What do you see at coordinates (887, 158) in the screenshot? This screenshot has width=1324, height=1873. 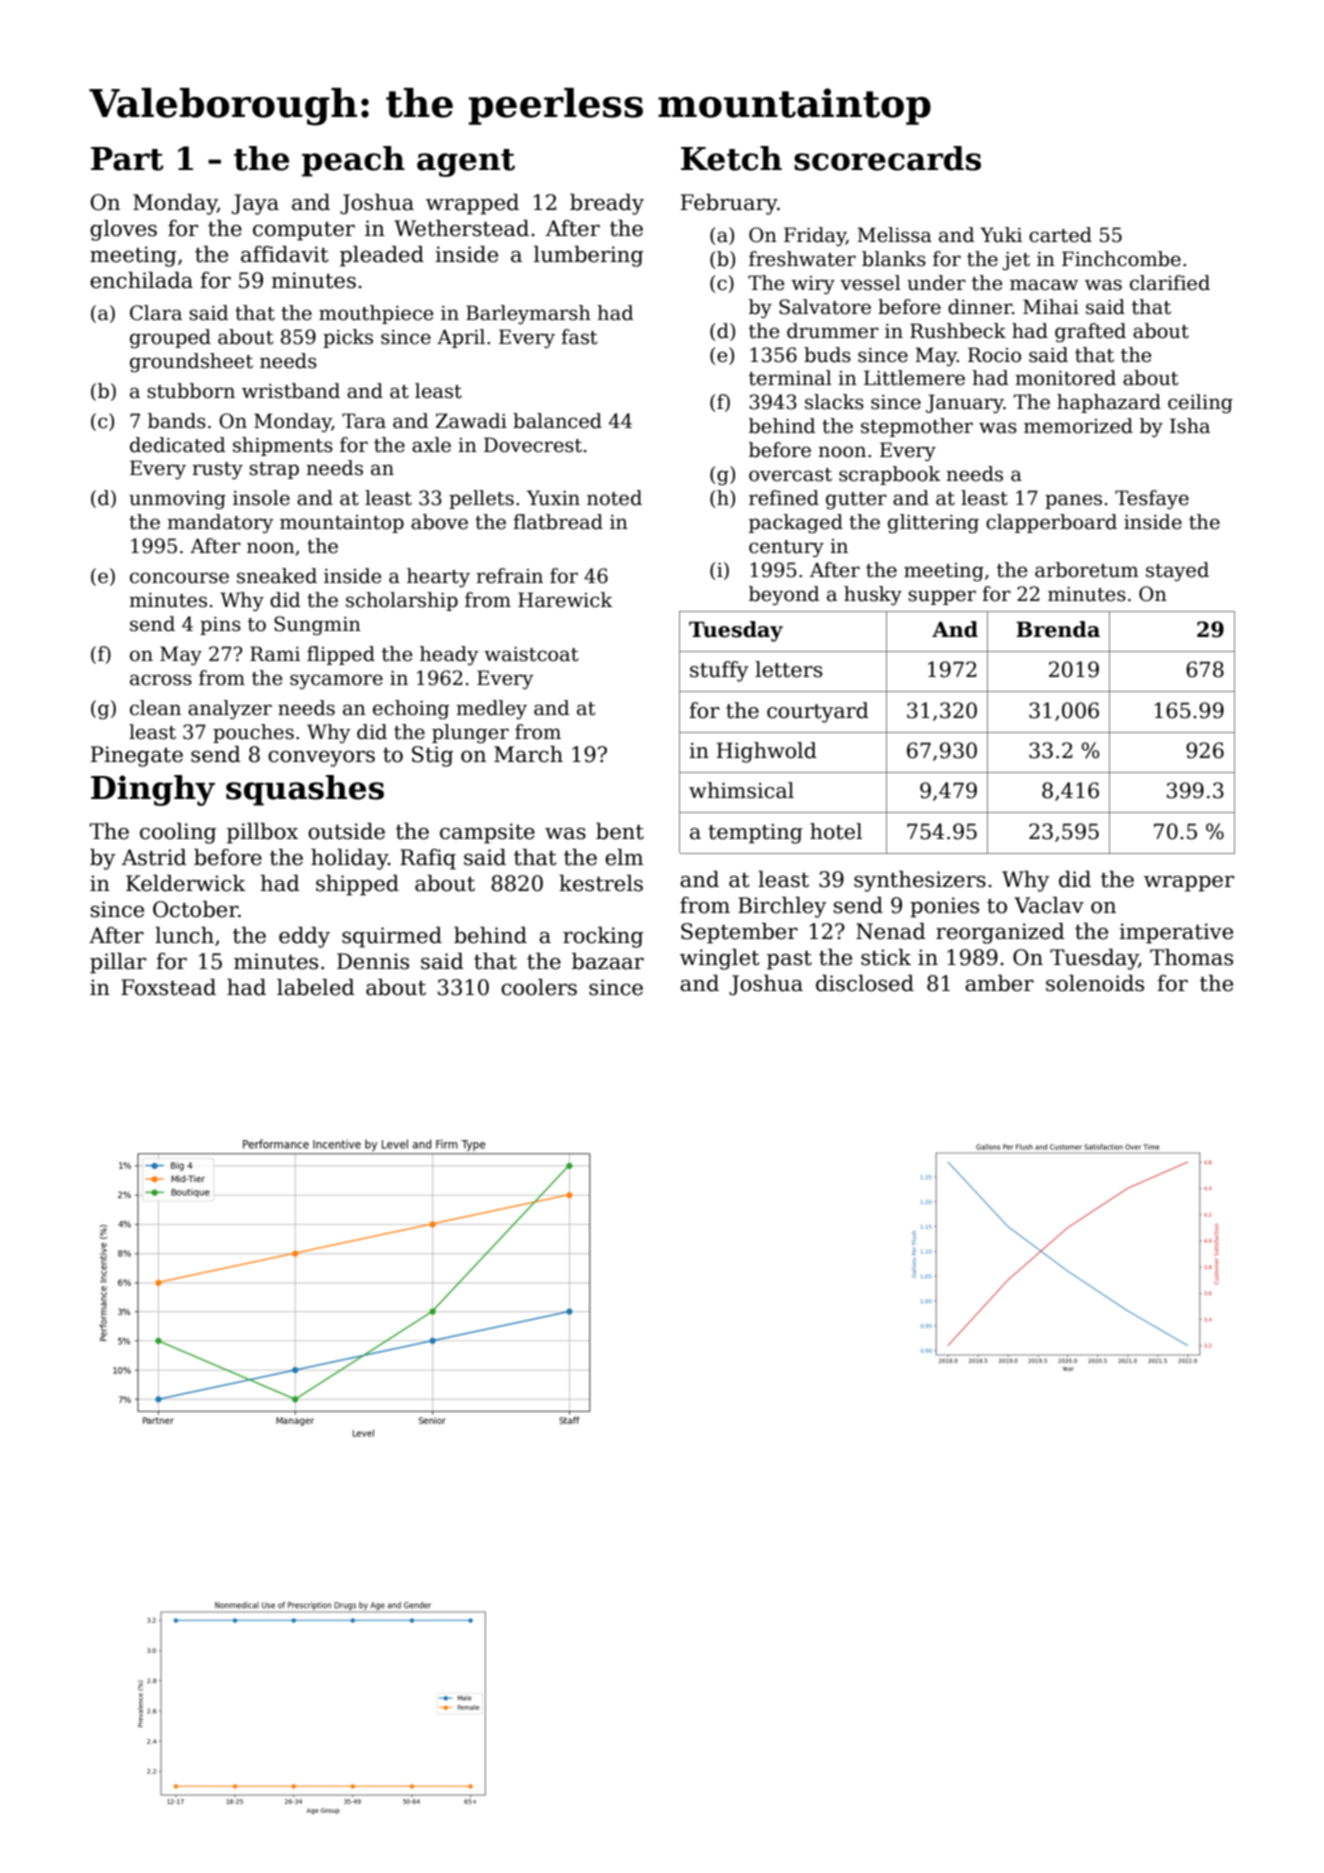 I see `scorecards` at bounding box center [887, 158].
